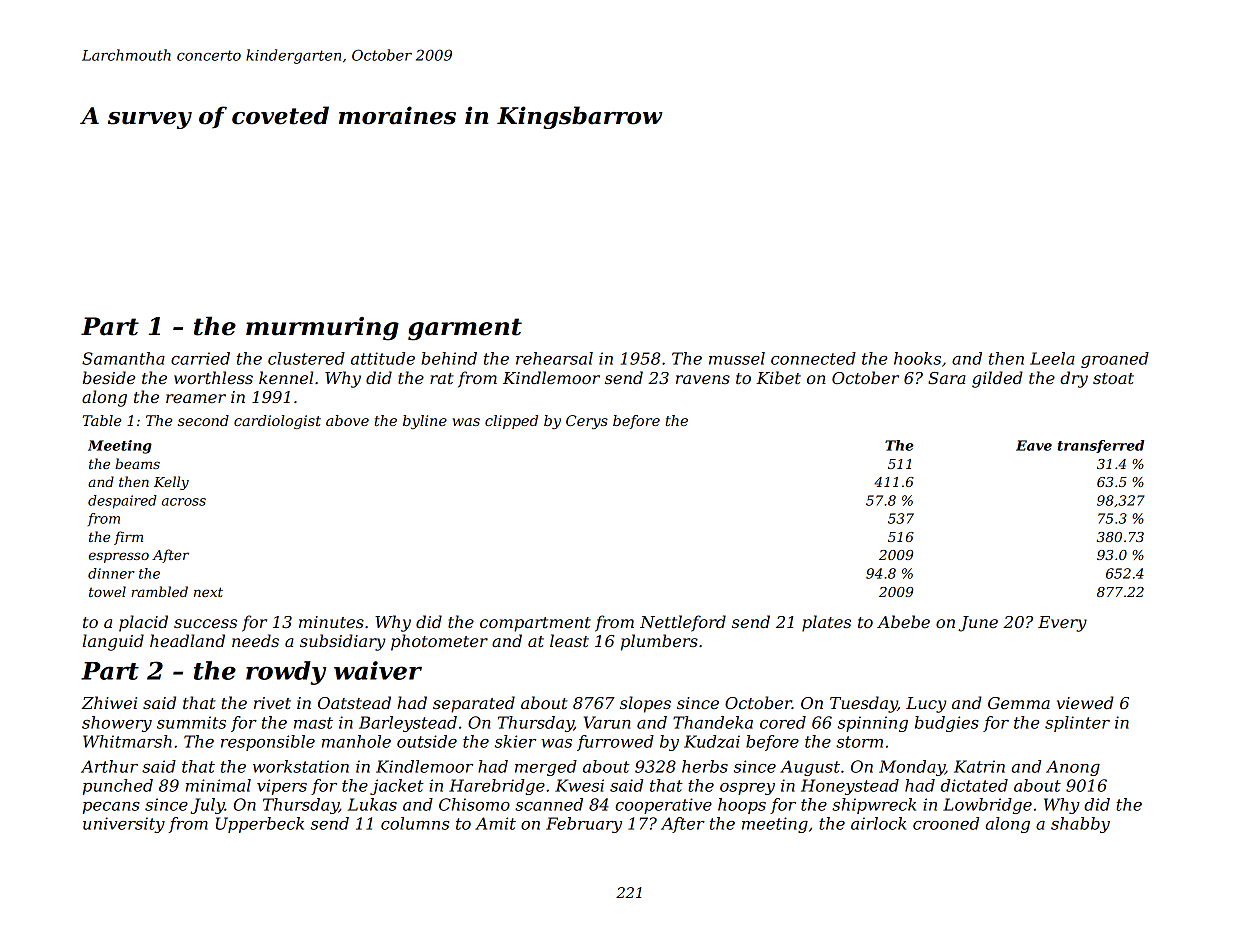 This screenshot has width=1233, height=952. What do you see at coordinates (184, 502) in the screenshot?
I see `across` at bounding box center [184, 502].
